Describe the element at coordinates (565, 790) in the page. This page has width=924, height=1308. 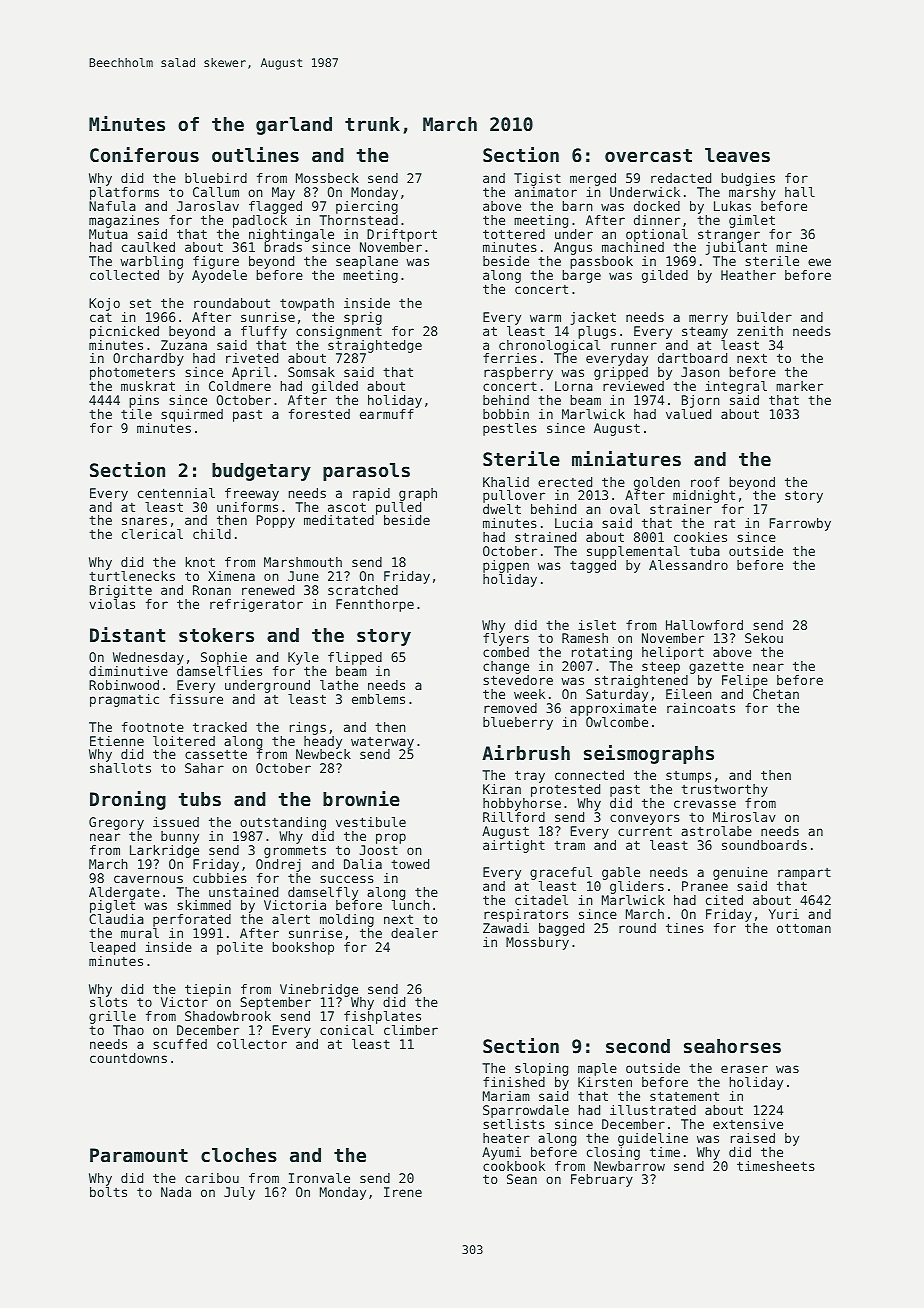
I see `protested` at that location.
